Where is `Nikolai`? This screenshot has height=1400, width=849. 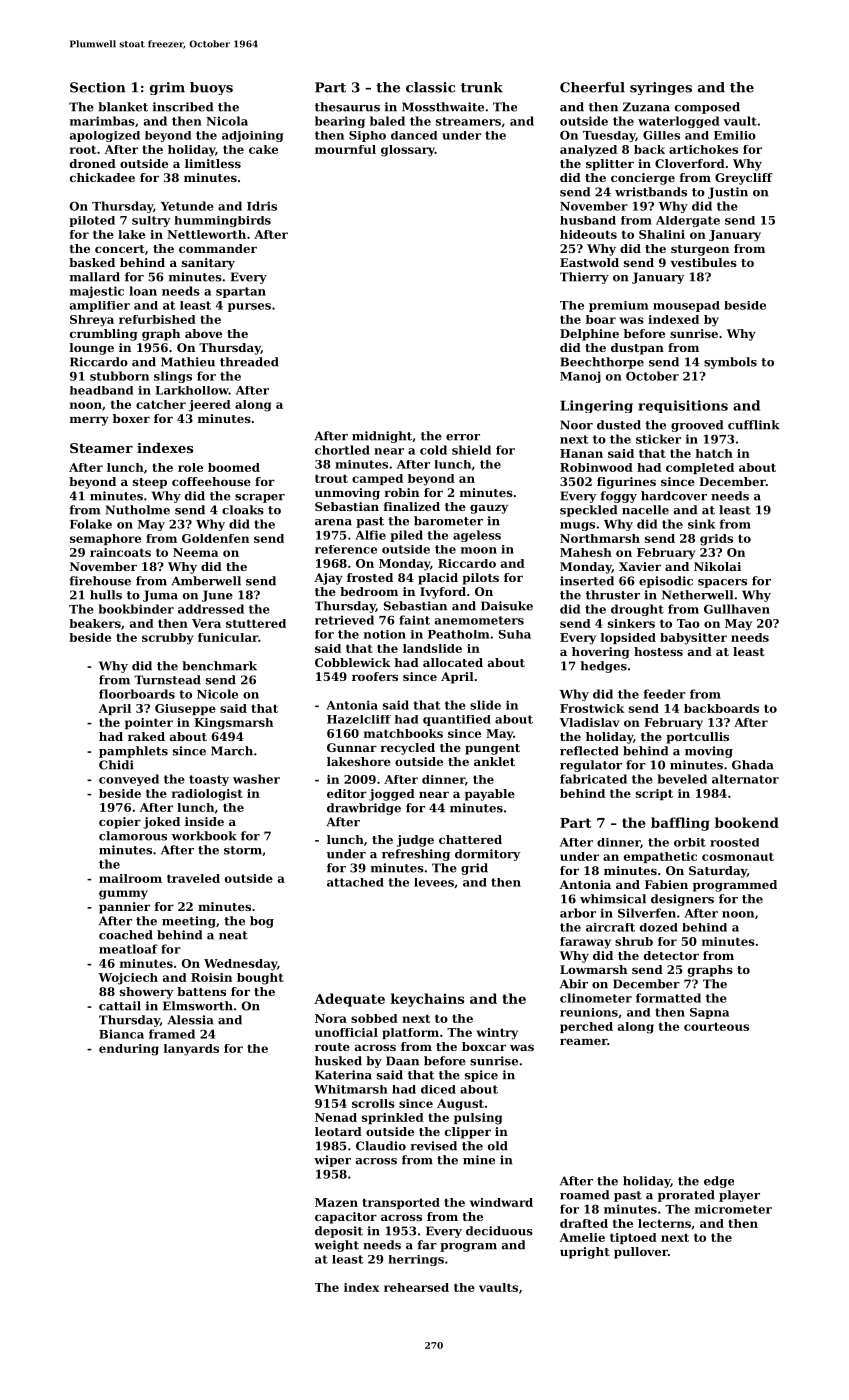
Nikolai is located at coordinates (717, 566).
